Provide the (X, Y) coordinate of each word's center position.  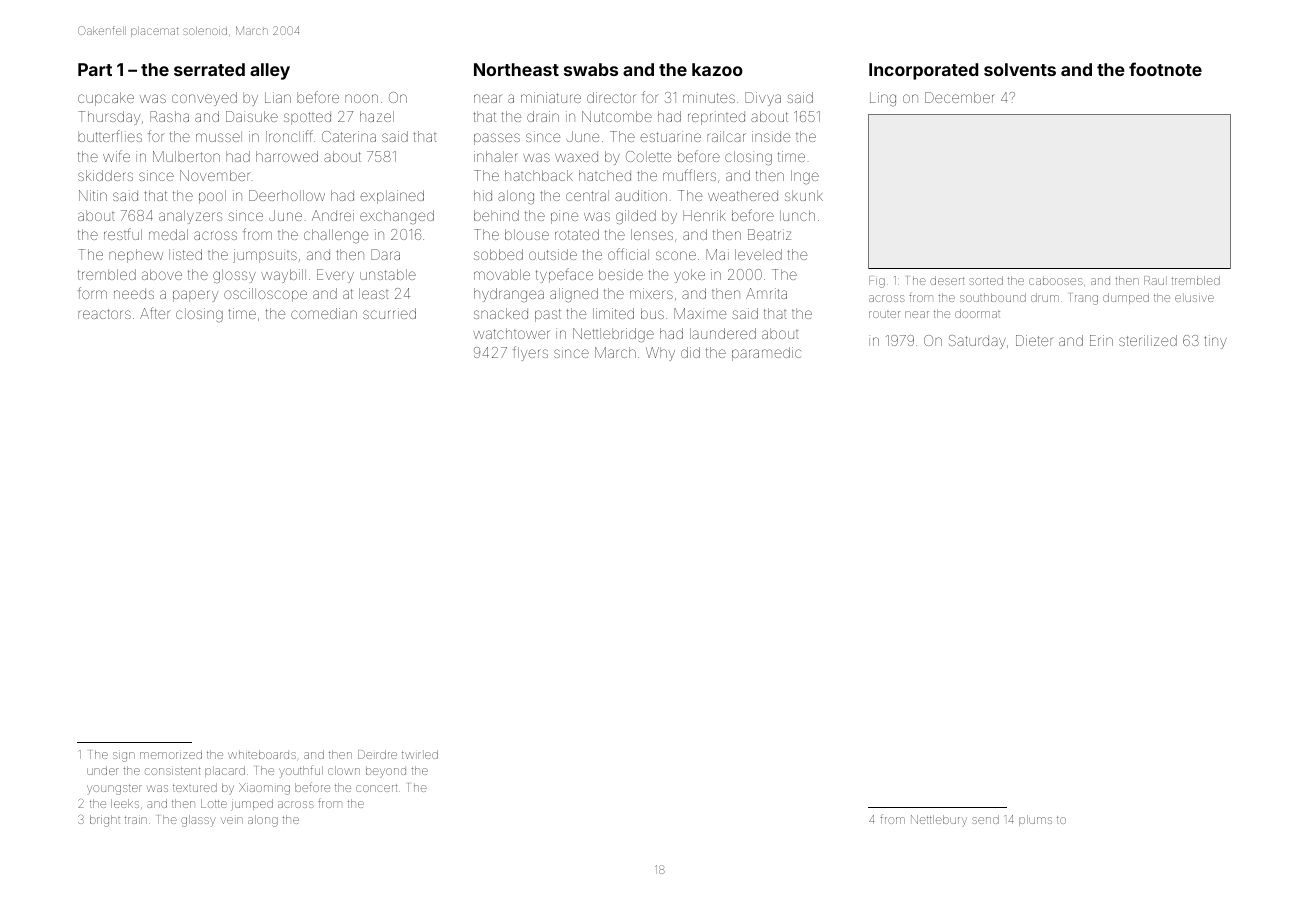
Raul (1155, 280)
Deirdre (377, 754)
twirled (420, 754)
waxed (576, 156)
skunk (804, 195)
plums (1035, 820)
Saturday (977, 342)
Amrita (766, 293)
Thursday (109, 118)
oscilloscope (265, 295)
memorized (171, 754)
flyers (530, 353)
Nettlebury (939, 821)
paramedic (766, 354)
